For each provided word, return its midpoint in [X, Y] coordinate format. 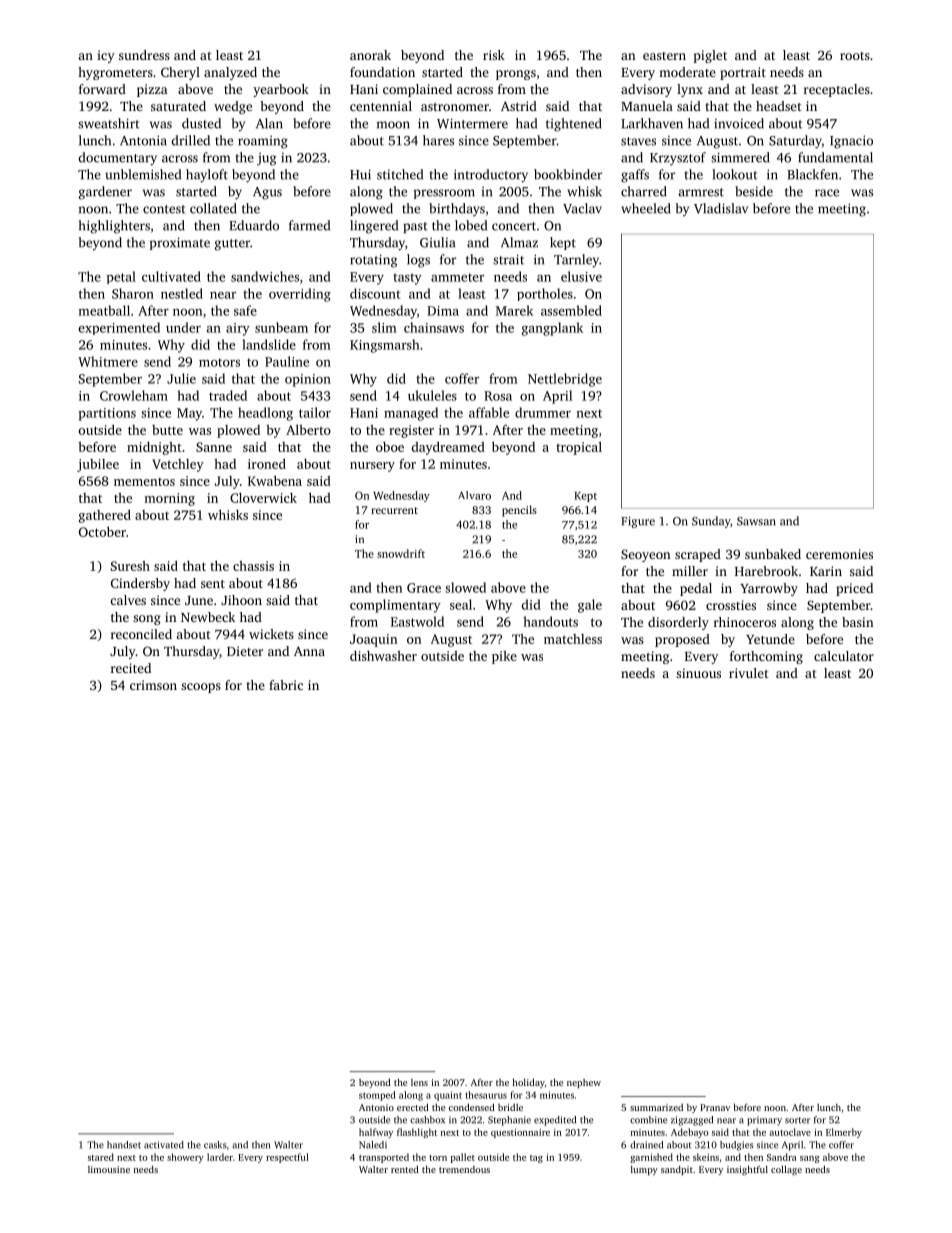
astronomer [455, 107]
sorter [797, 1120]
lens [419, 1082]
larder [220, 1157]
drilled [191, 140]
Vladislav [721, 208]
